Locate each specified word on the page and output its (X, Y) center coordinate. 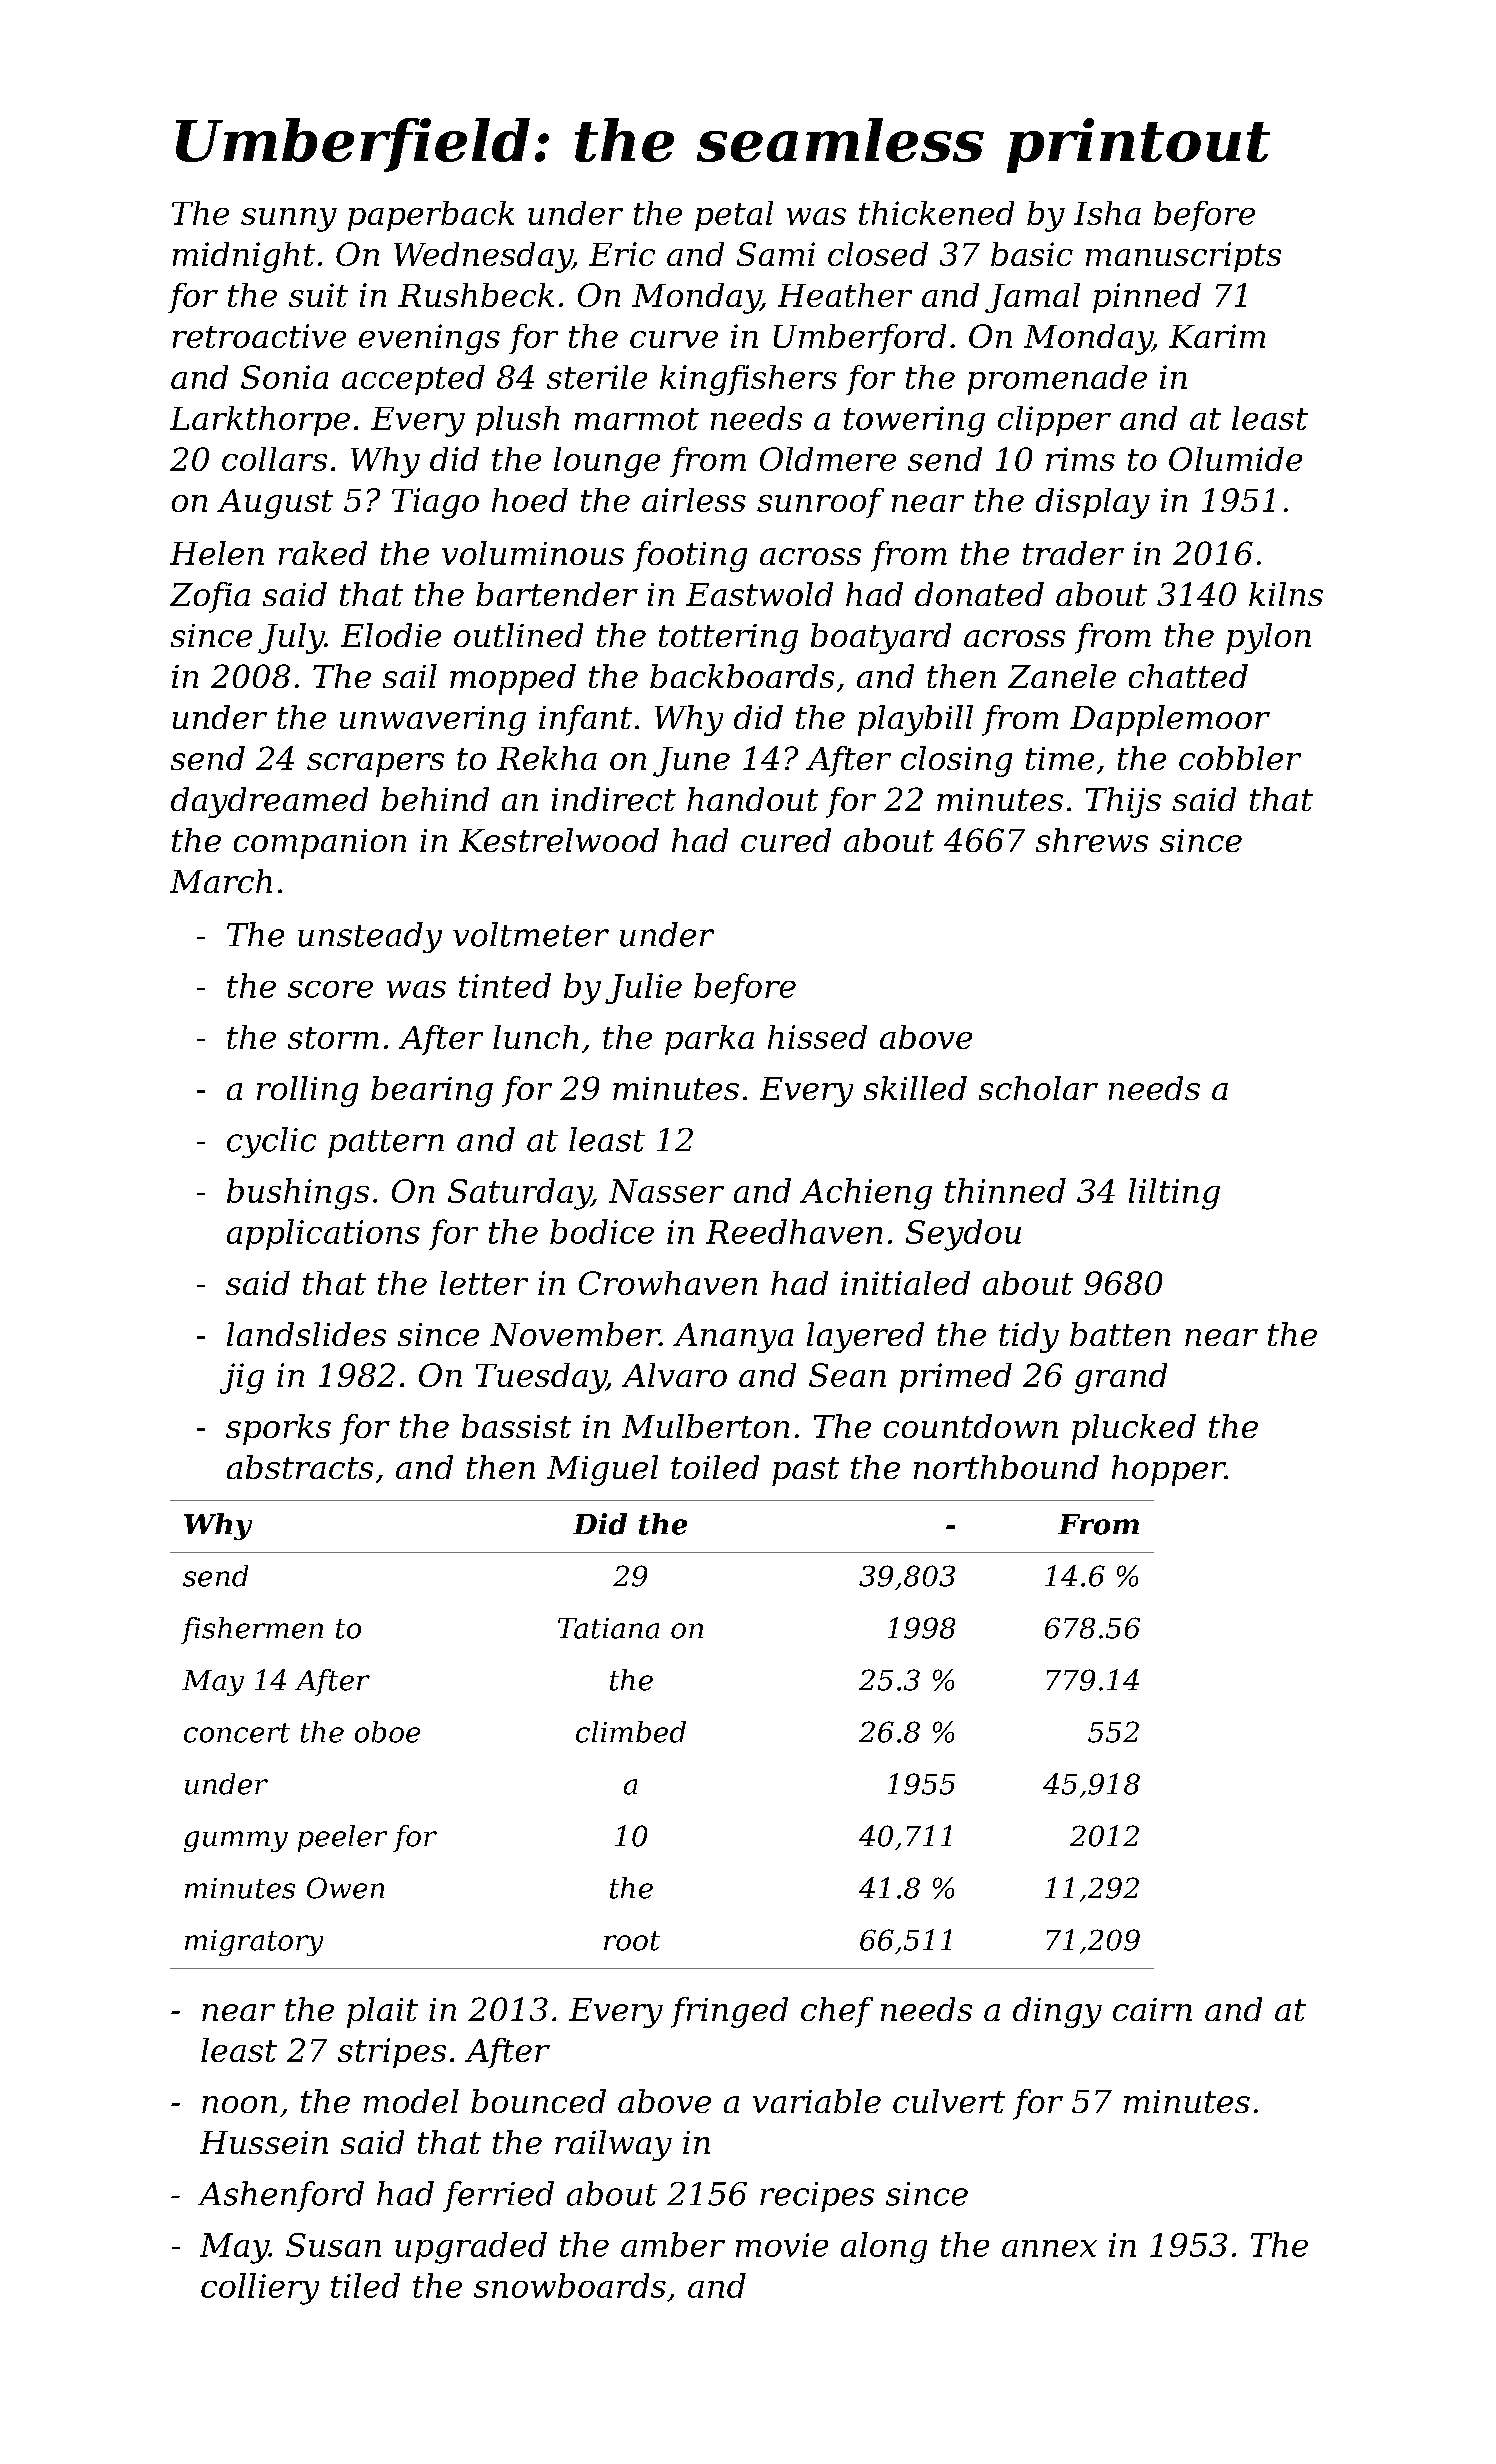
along (884, 2248)
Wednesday (483, 257)
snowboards (570, 2285)
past (805, 1471)
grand (1121, 1378)
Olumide (1235, 459)
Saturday (520, 1194)
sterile (597, 377)
